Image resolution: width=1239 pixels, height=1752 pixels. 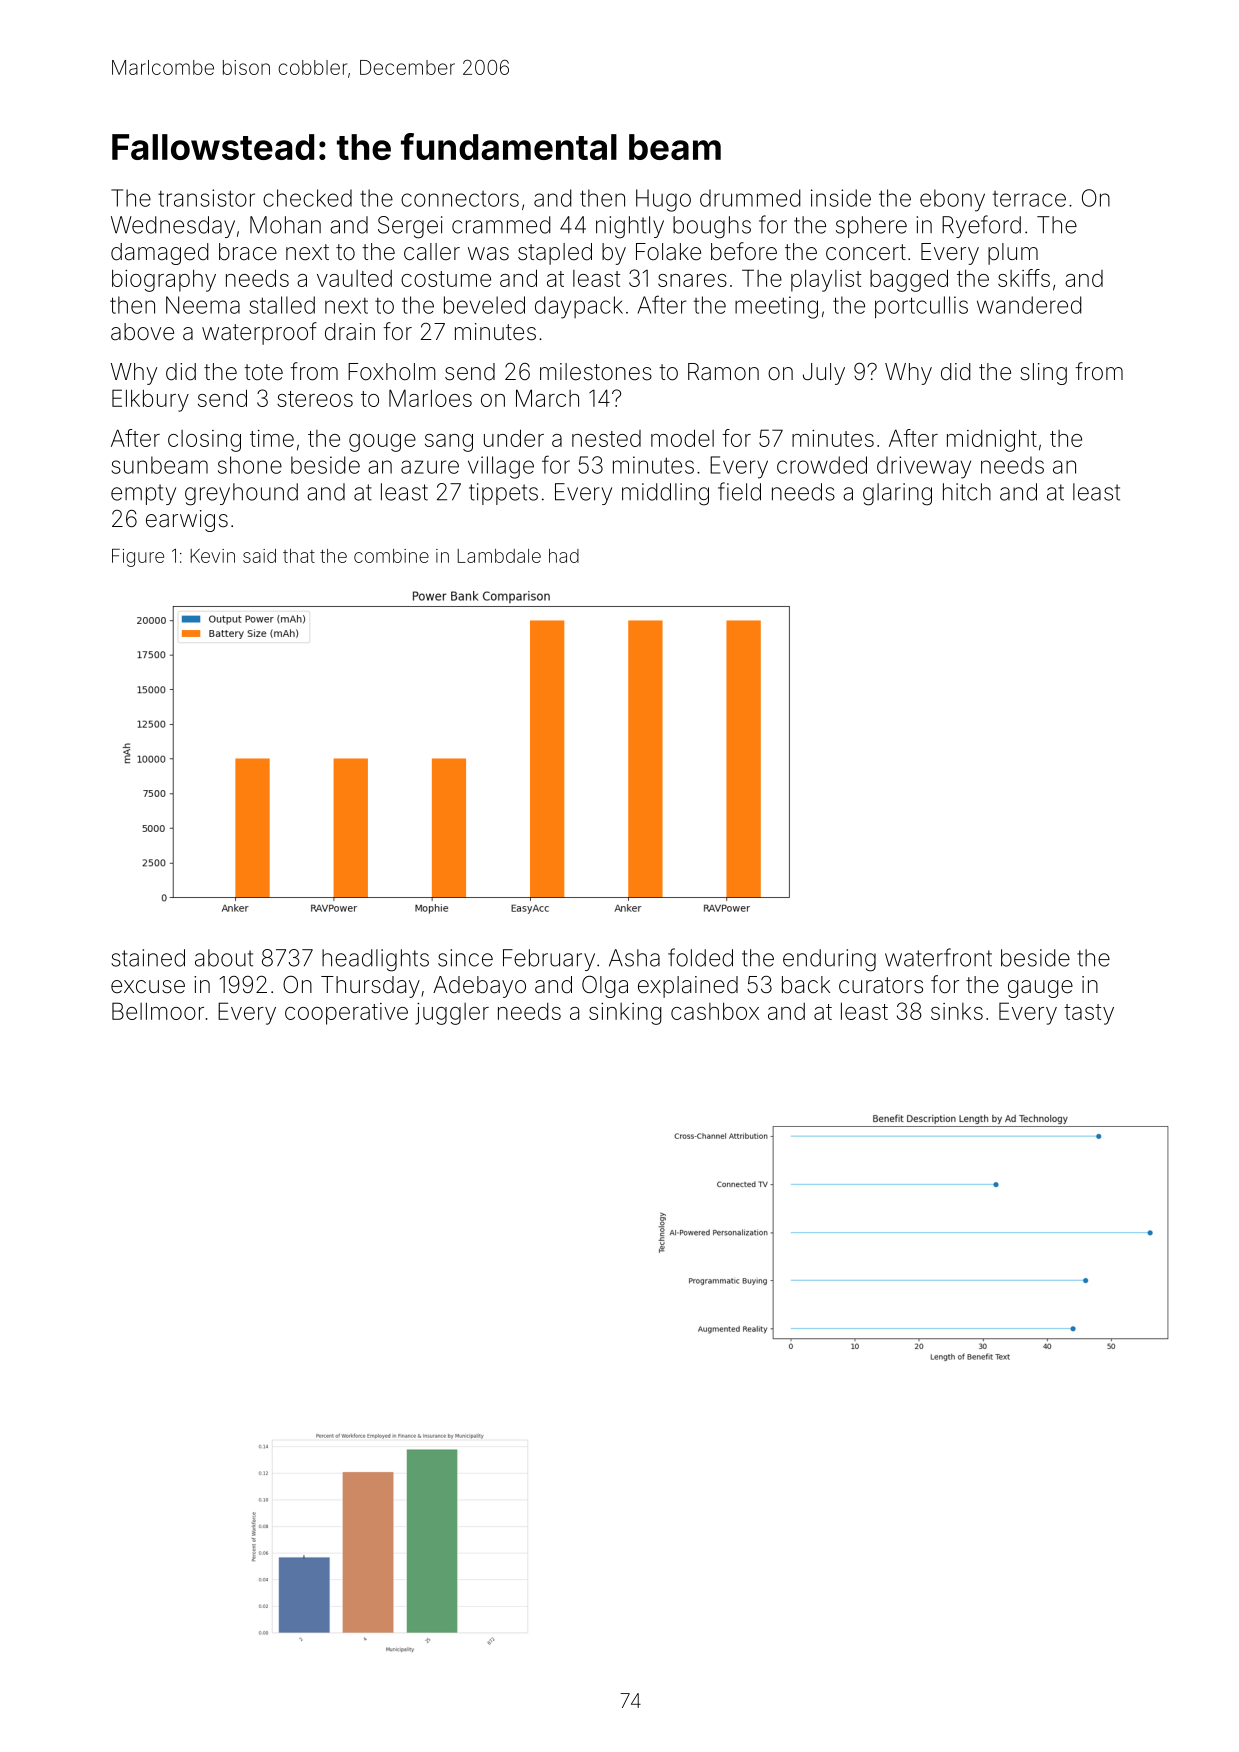 What do you see at coordinates (307, 198) in the screenshot?
I see `checked` at bounding box center [307, 198].
